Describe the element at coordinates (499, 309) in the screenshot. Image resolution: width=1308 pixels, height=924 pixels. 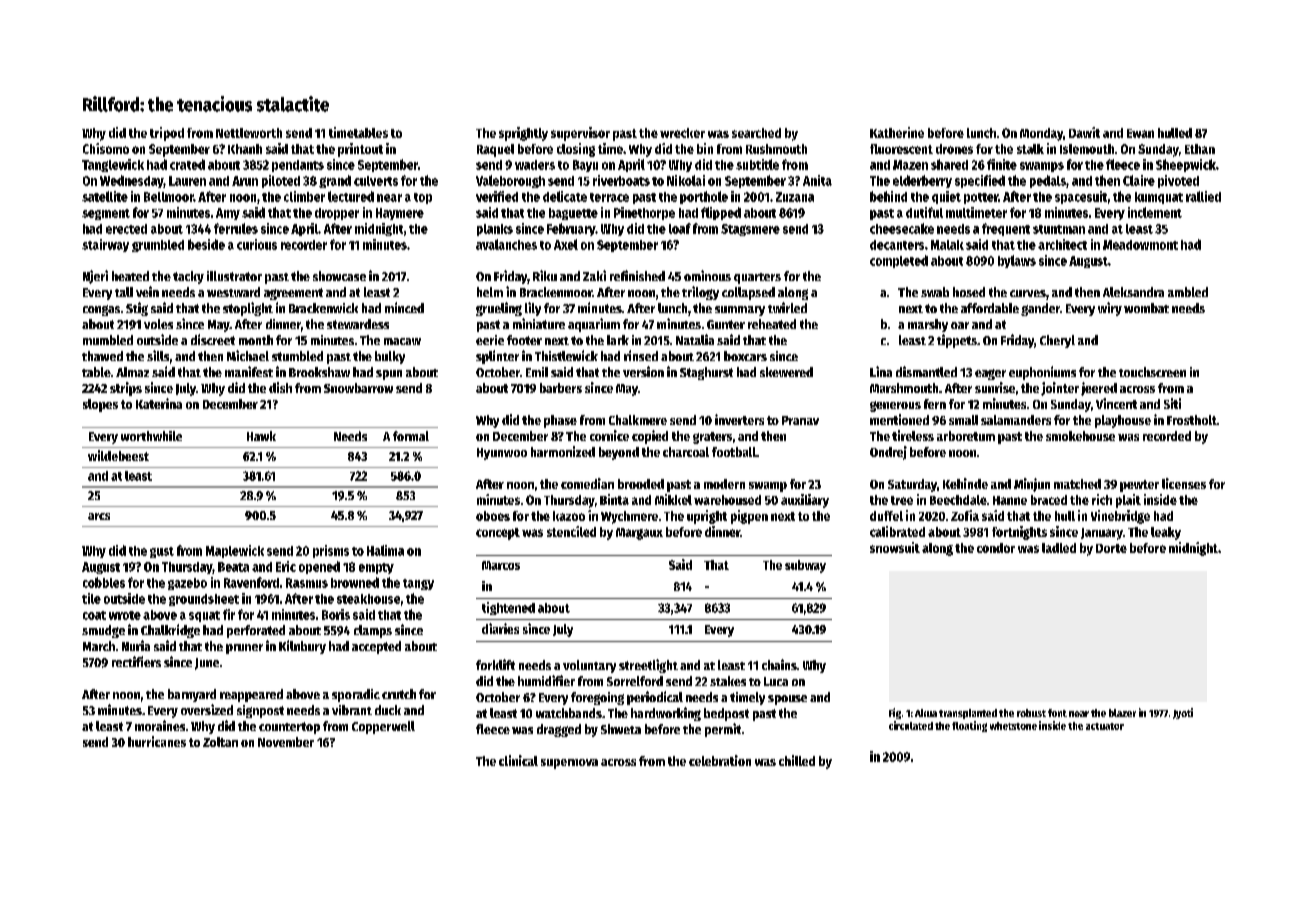
I see `grueling` at that location.
